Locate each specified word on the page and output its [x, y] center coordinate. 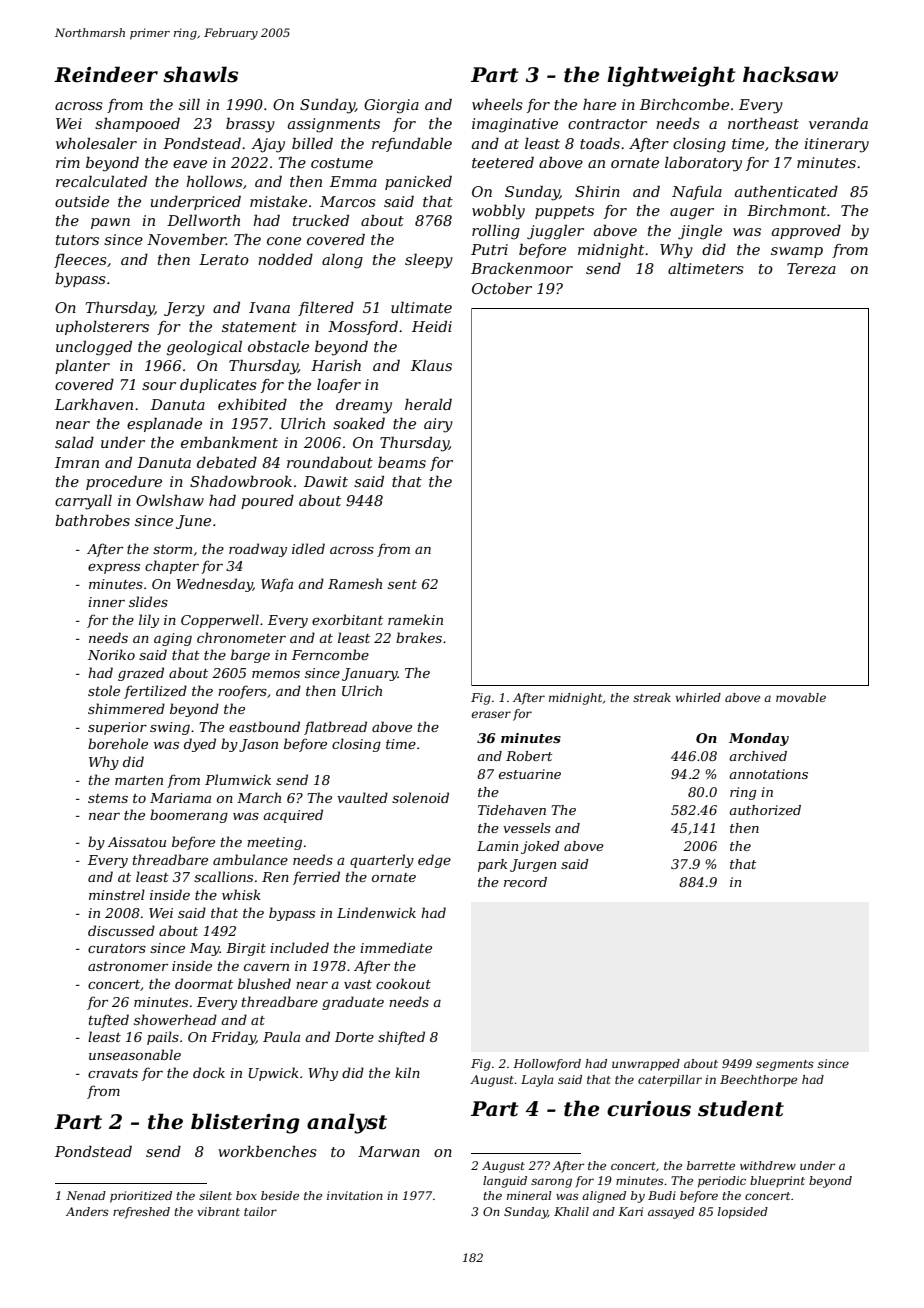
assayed [671, 1213]
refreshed [141, 1213]
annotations [768, 774]
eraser [491, 714]
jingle [700, 232]
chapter [172, 567]
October [502, 288]
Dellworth [203, 220]
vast [358, 984]
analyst [347, 1123]
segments [785, 1065]
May [205, 949]
